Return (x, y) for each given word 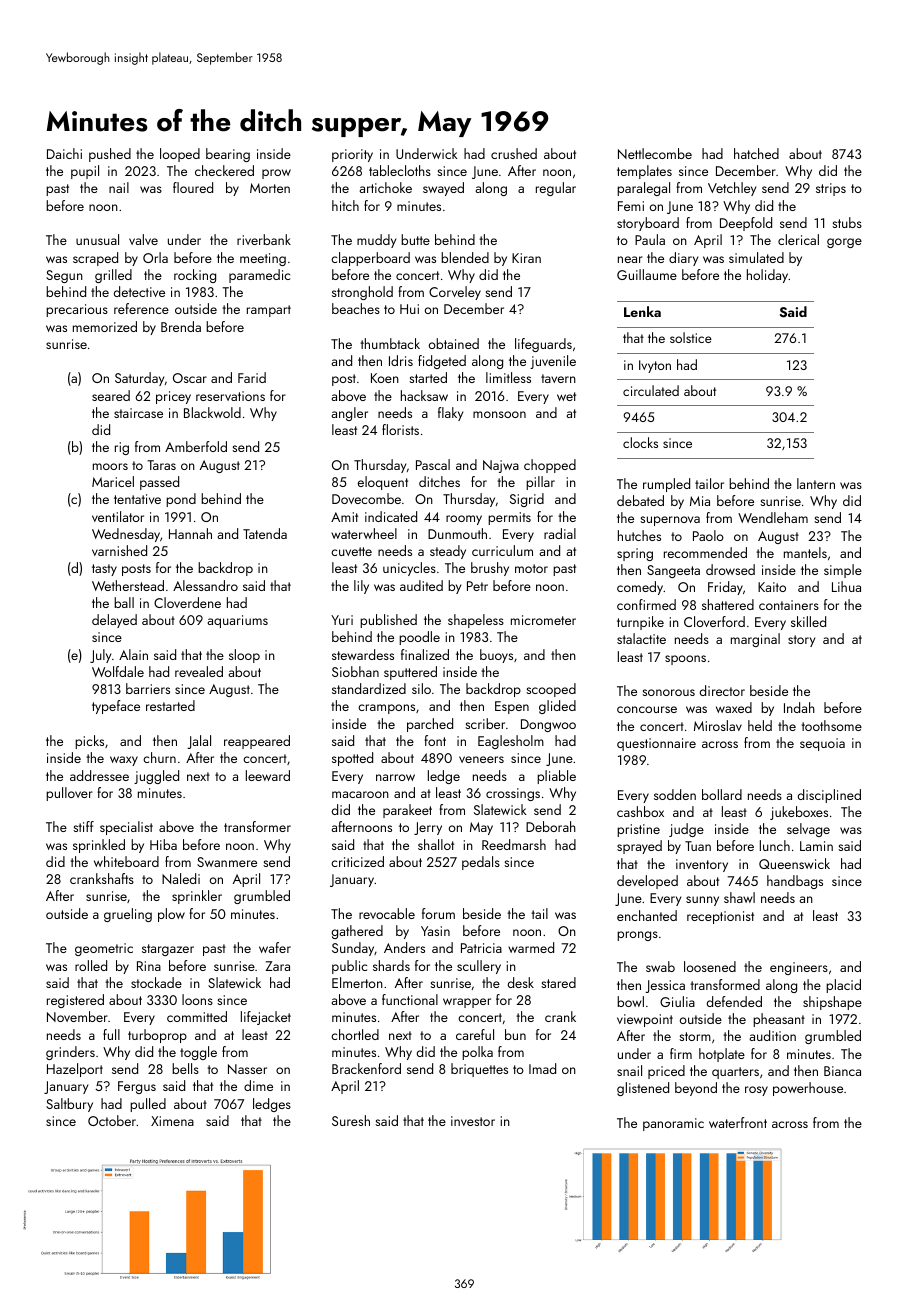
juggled (156, 777)
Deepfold (746, 224)
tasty (104, 570)
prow (276, 174)
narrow (395, 777)
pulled (148, 1105)
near (630, 259)
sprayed (639, 847)
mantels (805, 552)
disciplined (829, 796)
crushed (514, 153)
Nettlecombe (655, 153)
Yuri (342, 620)
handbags (795, 882)
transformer (257, 826)
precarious (77, 310)
